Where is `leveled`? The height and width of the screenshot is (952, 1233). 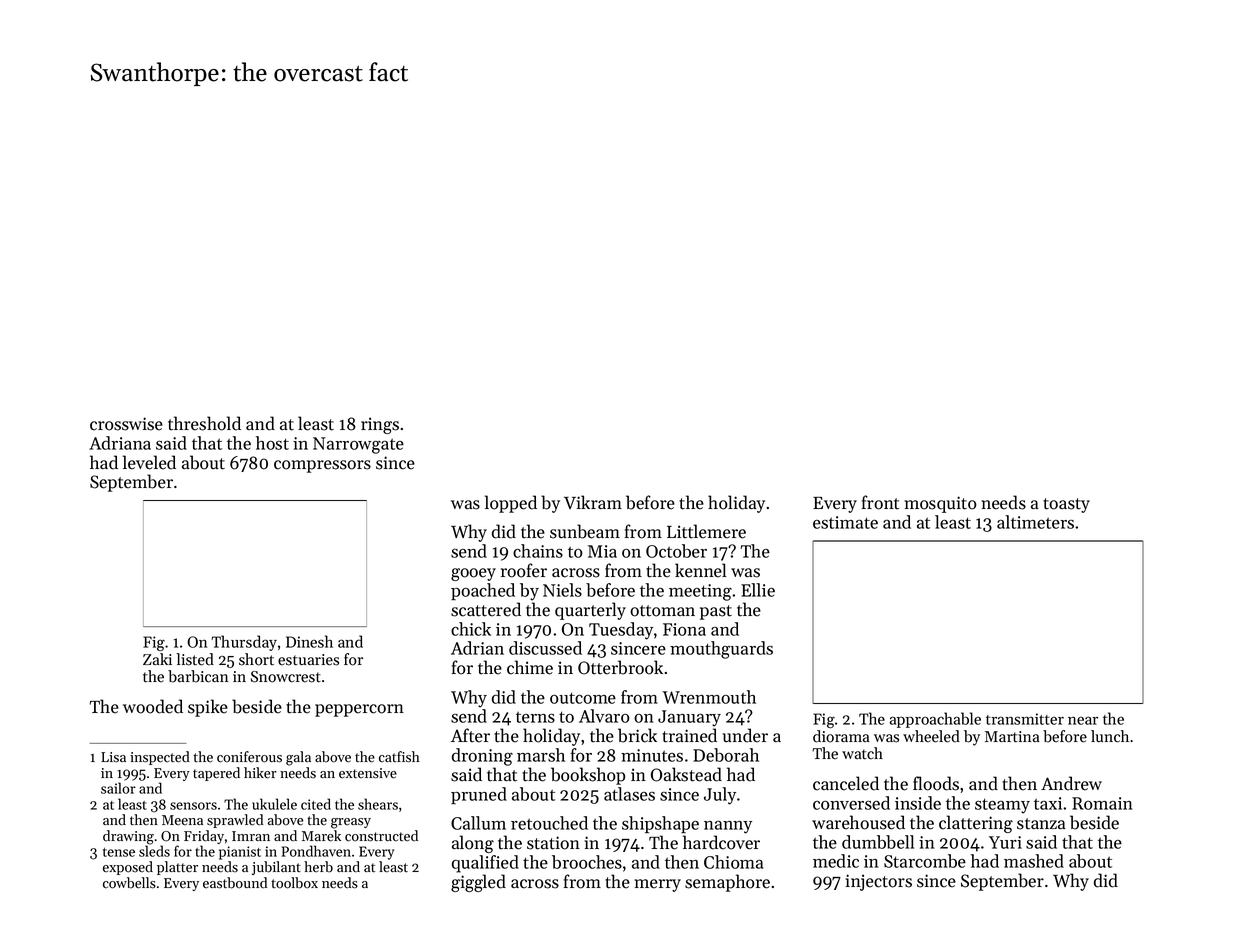
leveled is located at coordinates (149, 462).
